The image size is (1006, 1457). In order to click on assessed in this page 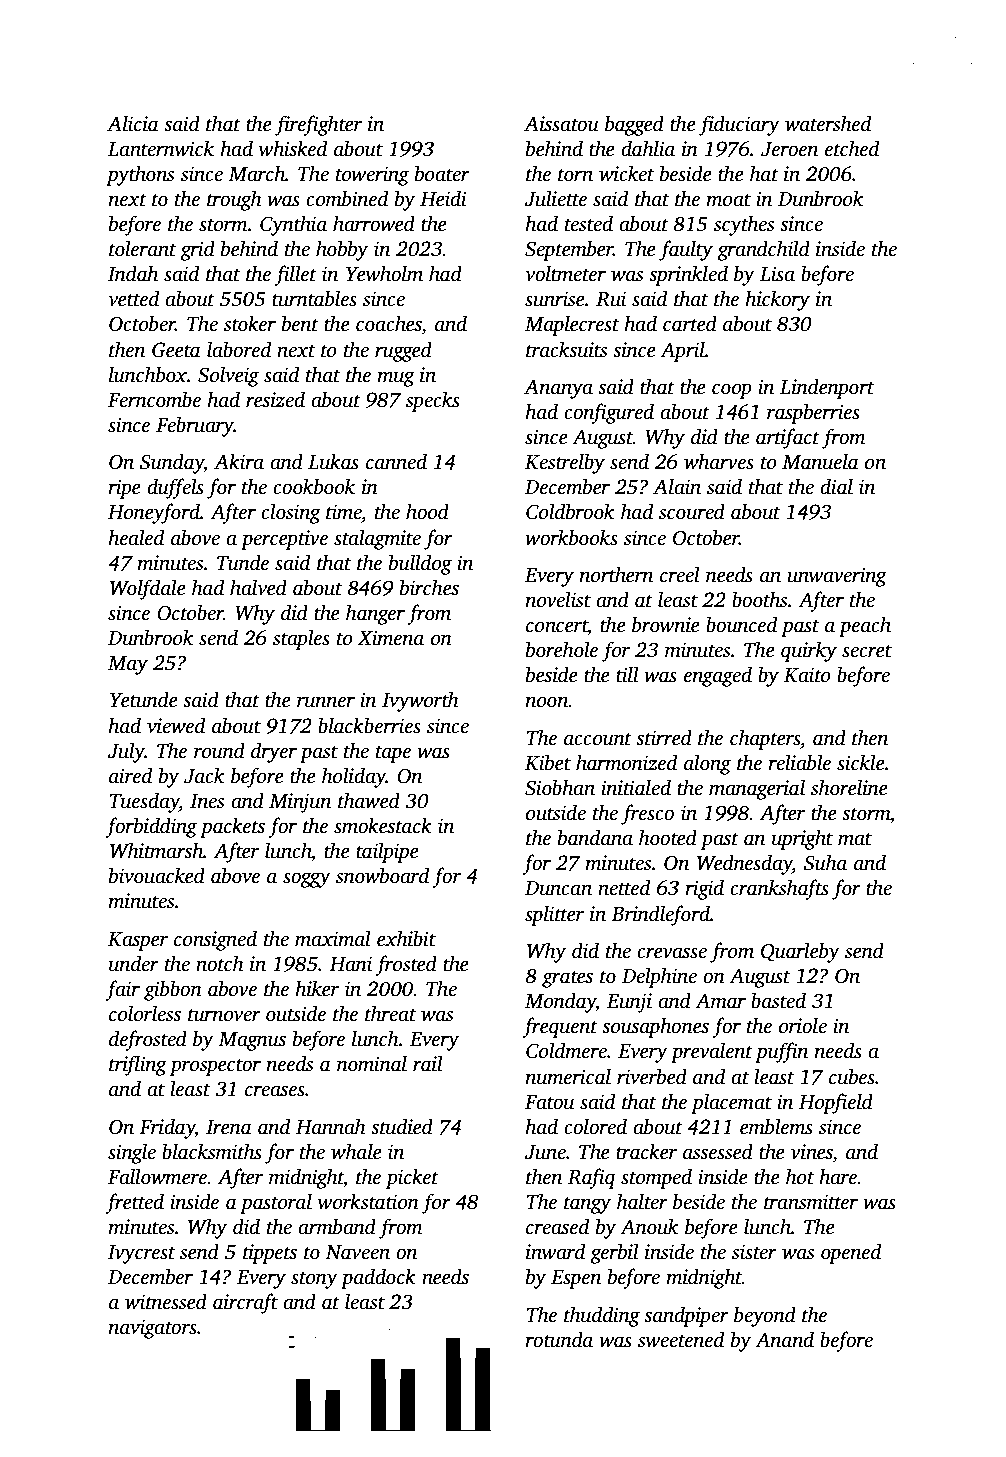, I will do `click(718, 1151)`.
